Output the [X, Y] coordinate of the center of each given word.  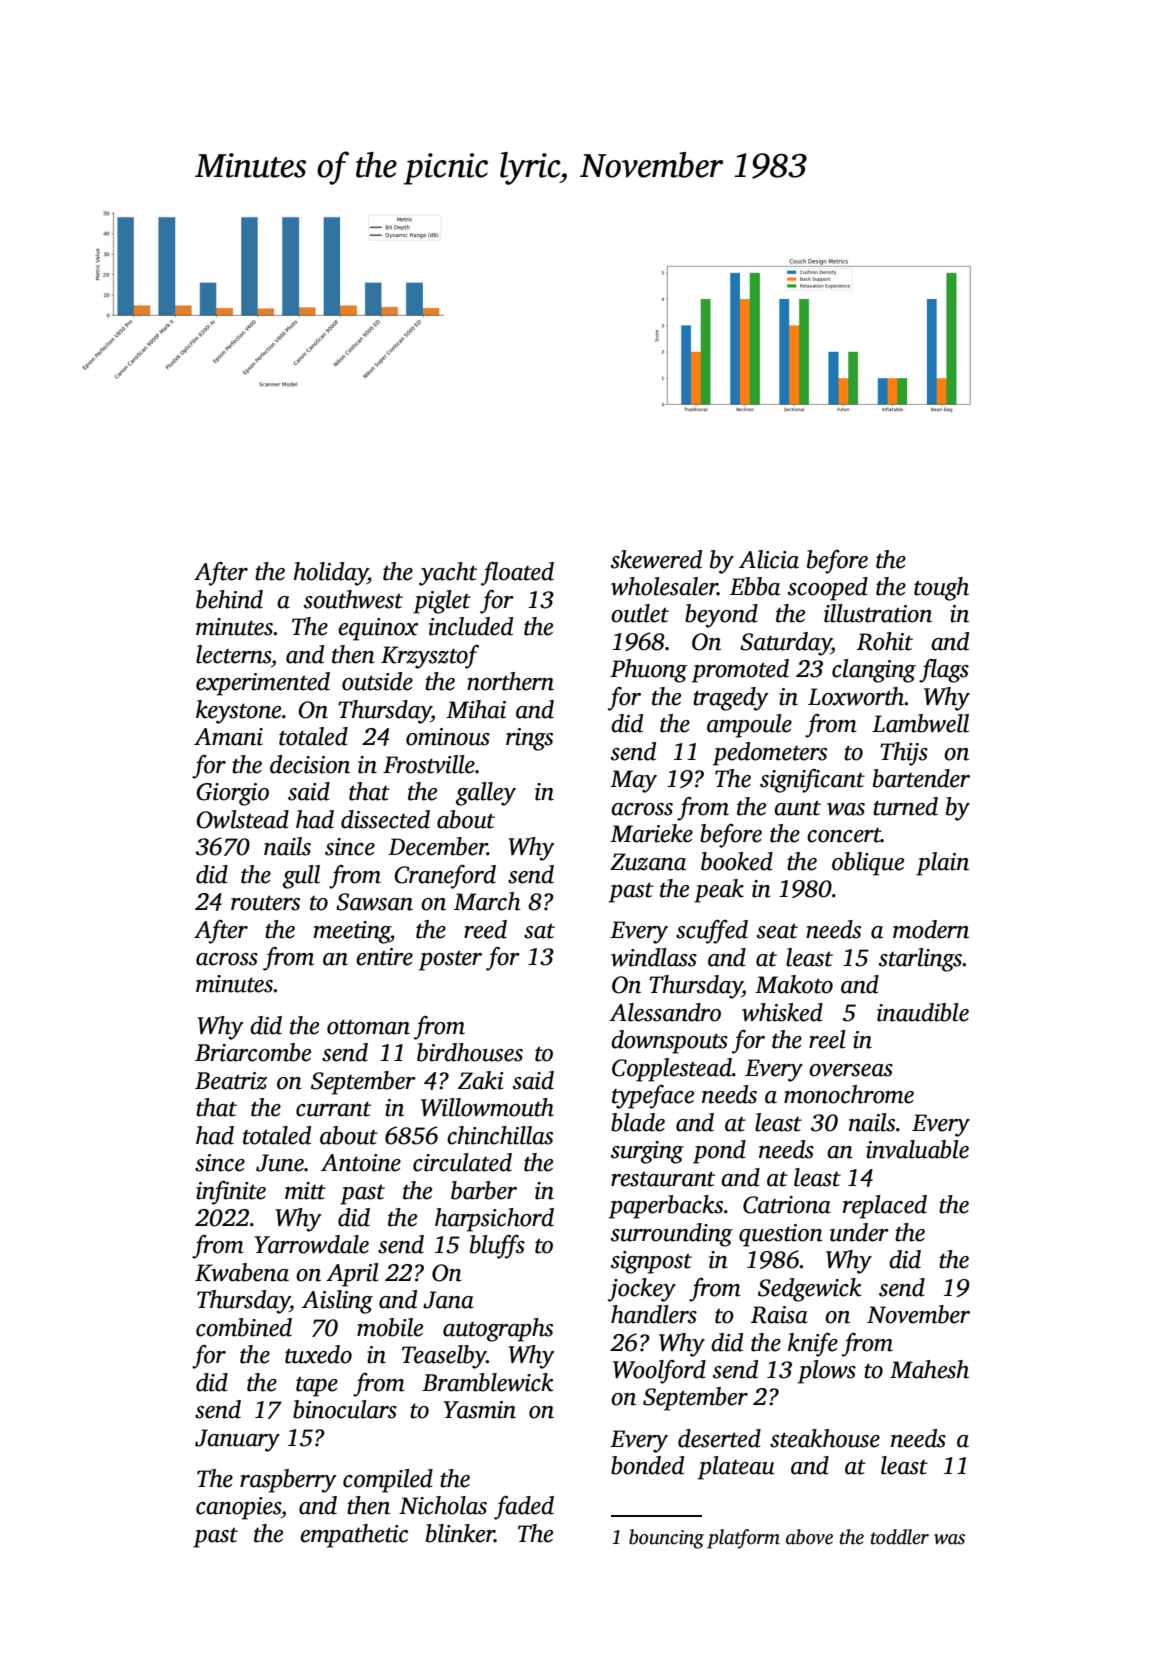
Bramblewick [488, 1382]
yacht [448, 574]
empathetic [354, 1536]
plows [827, 1372]
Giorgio [232, 794]
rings [529, 739]
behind [229, 599]
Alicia [769, 559]
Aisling [337, 1302]
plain [942, 864]
